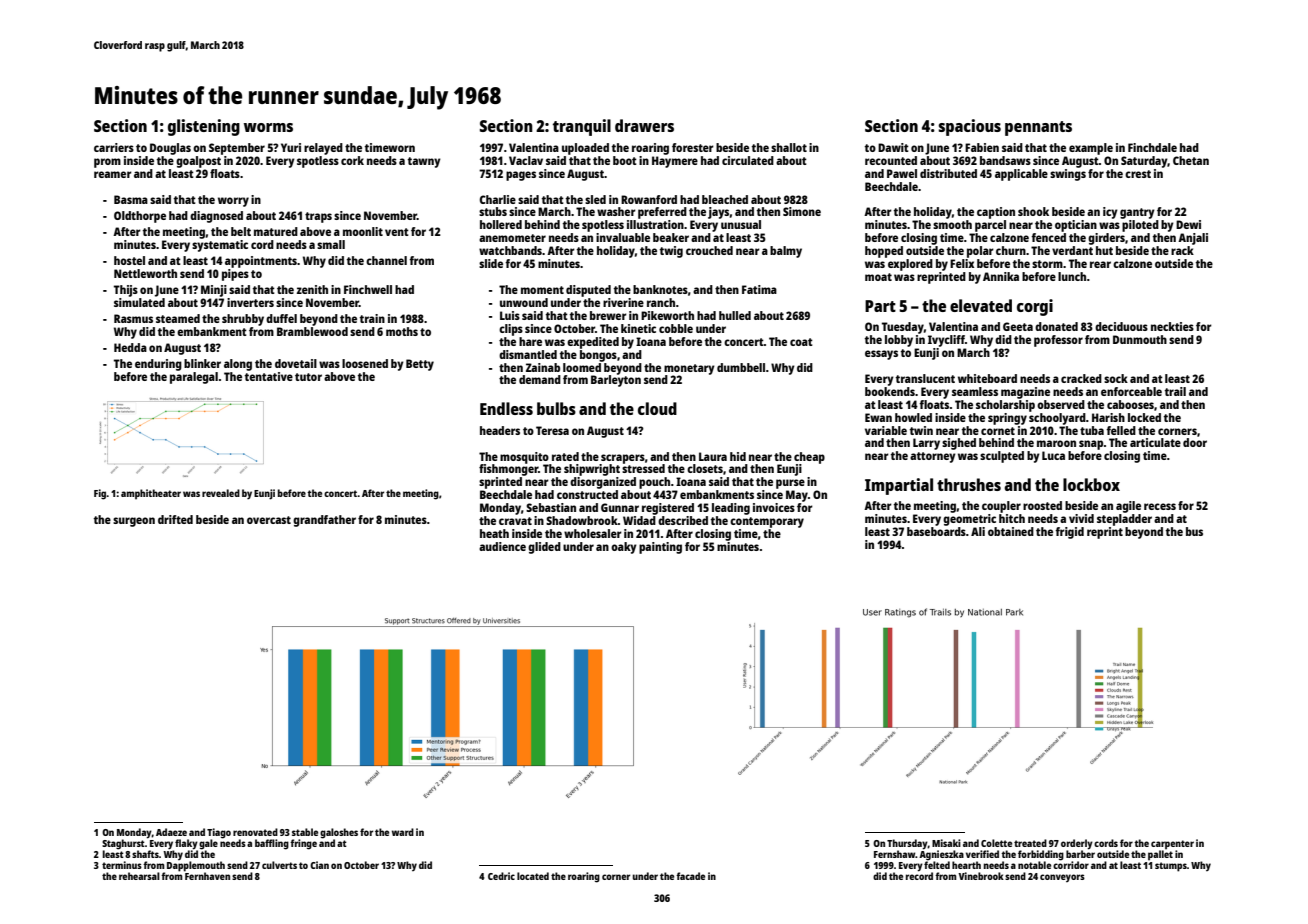 The width and height of the page is (1308, 924). What do you see at coordinates (582, 127) in the page?
I see `tranquil` at bounding box center [582, 127].
